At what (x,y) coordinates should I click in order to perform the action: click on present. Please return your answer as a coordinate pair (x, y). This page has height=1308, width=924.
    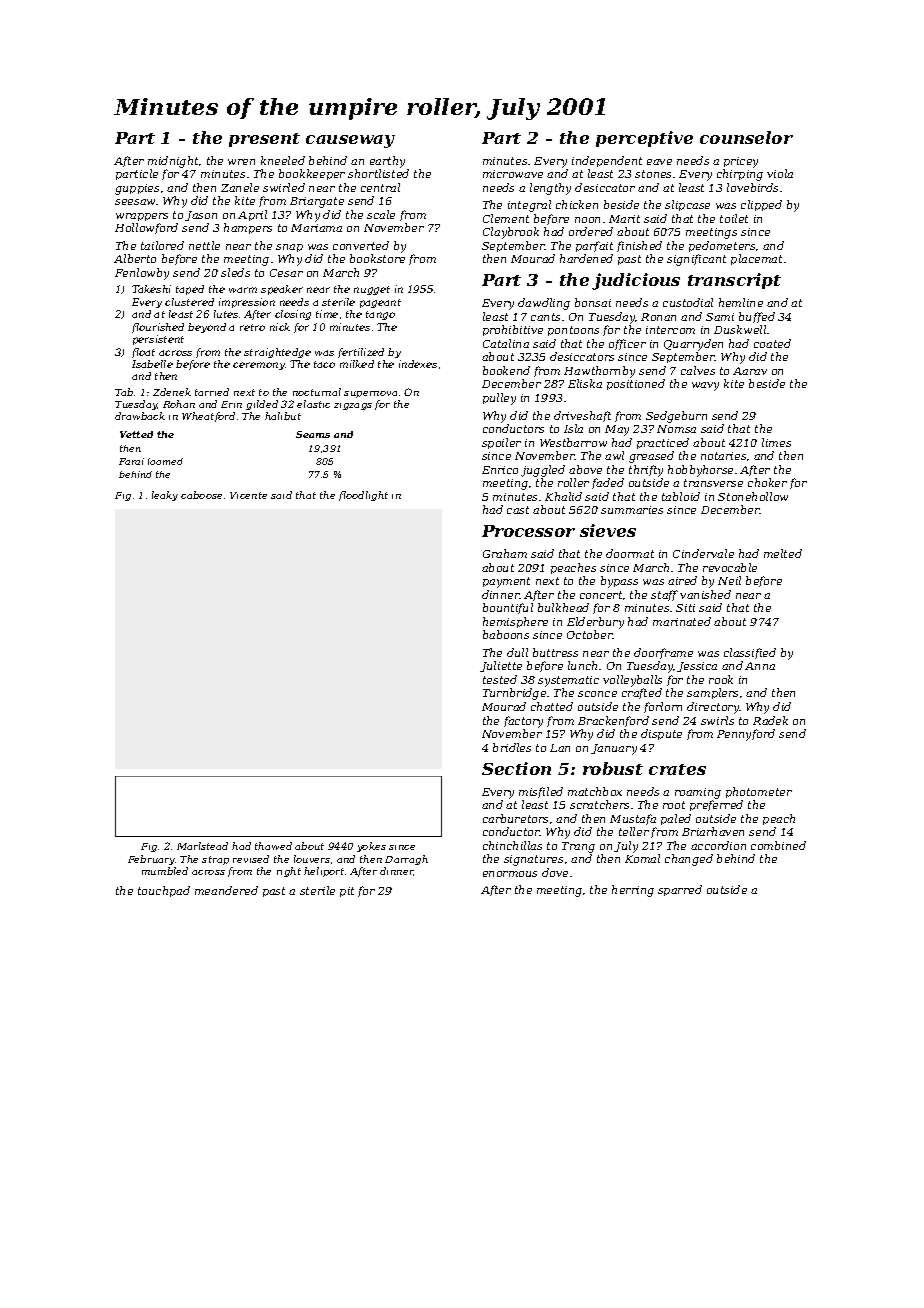
    Looking at the image, I should click on (264, 140).
